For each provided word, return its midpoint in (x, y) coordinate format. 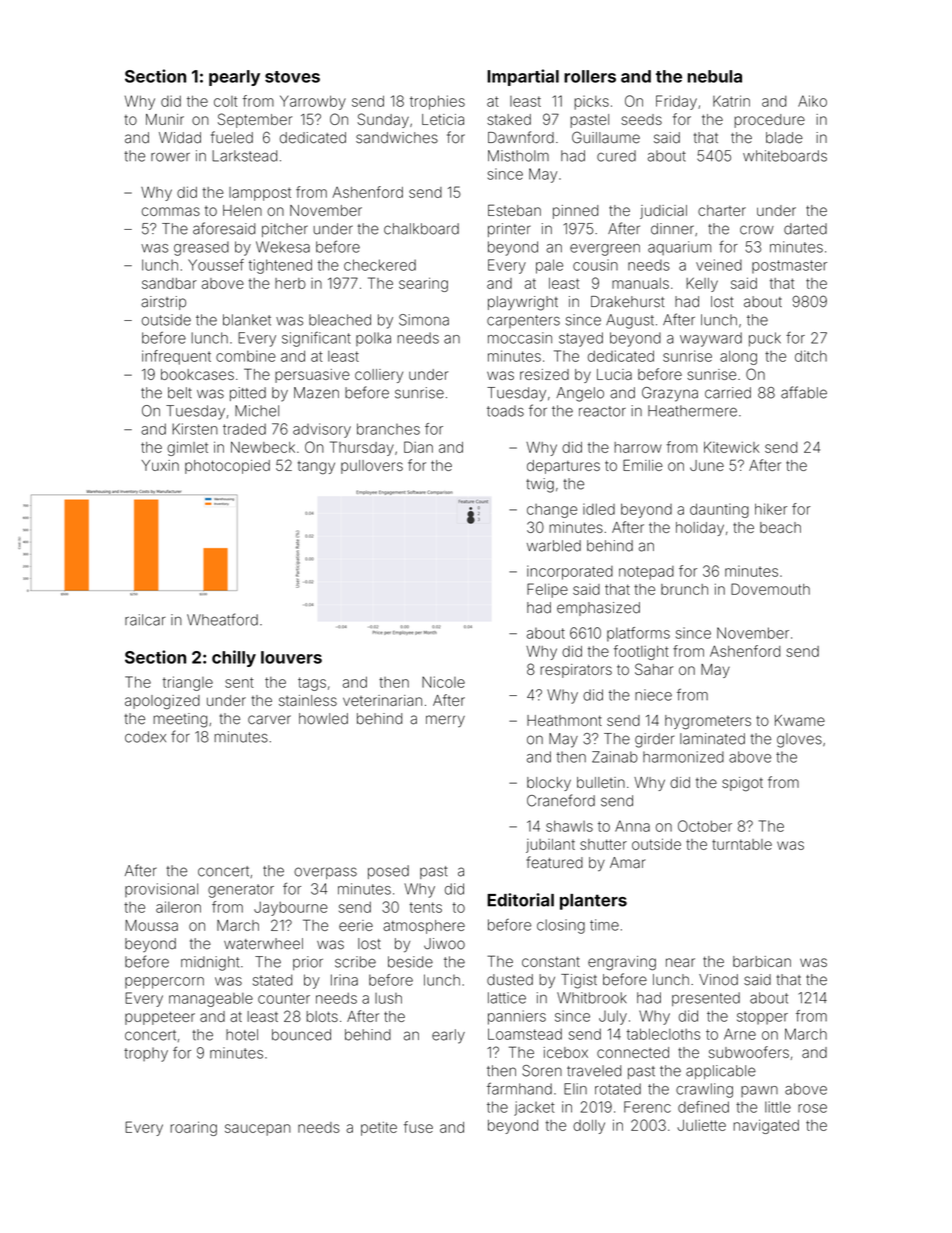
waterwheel (263, 944)
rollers (590, 76)
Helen (242, 210)
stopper (762, 1018)
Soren (542, 1071)
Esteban (514, 210)
